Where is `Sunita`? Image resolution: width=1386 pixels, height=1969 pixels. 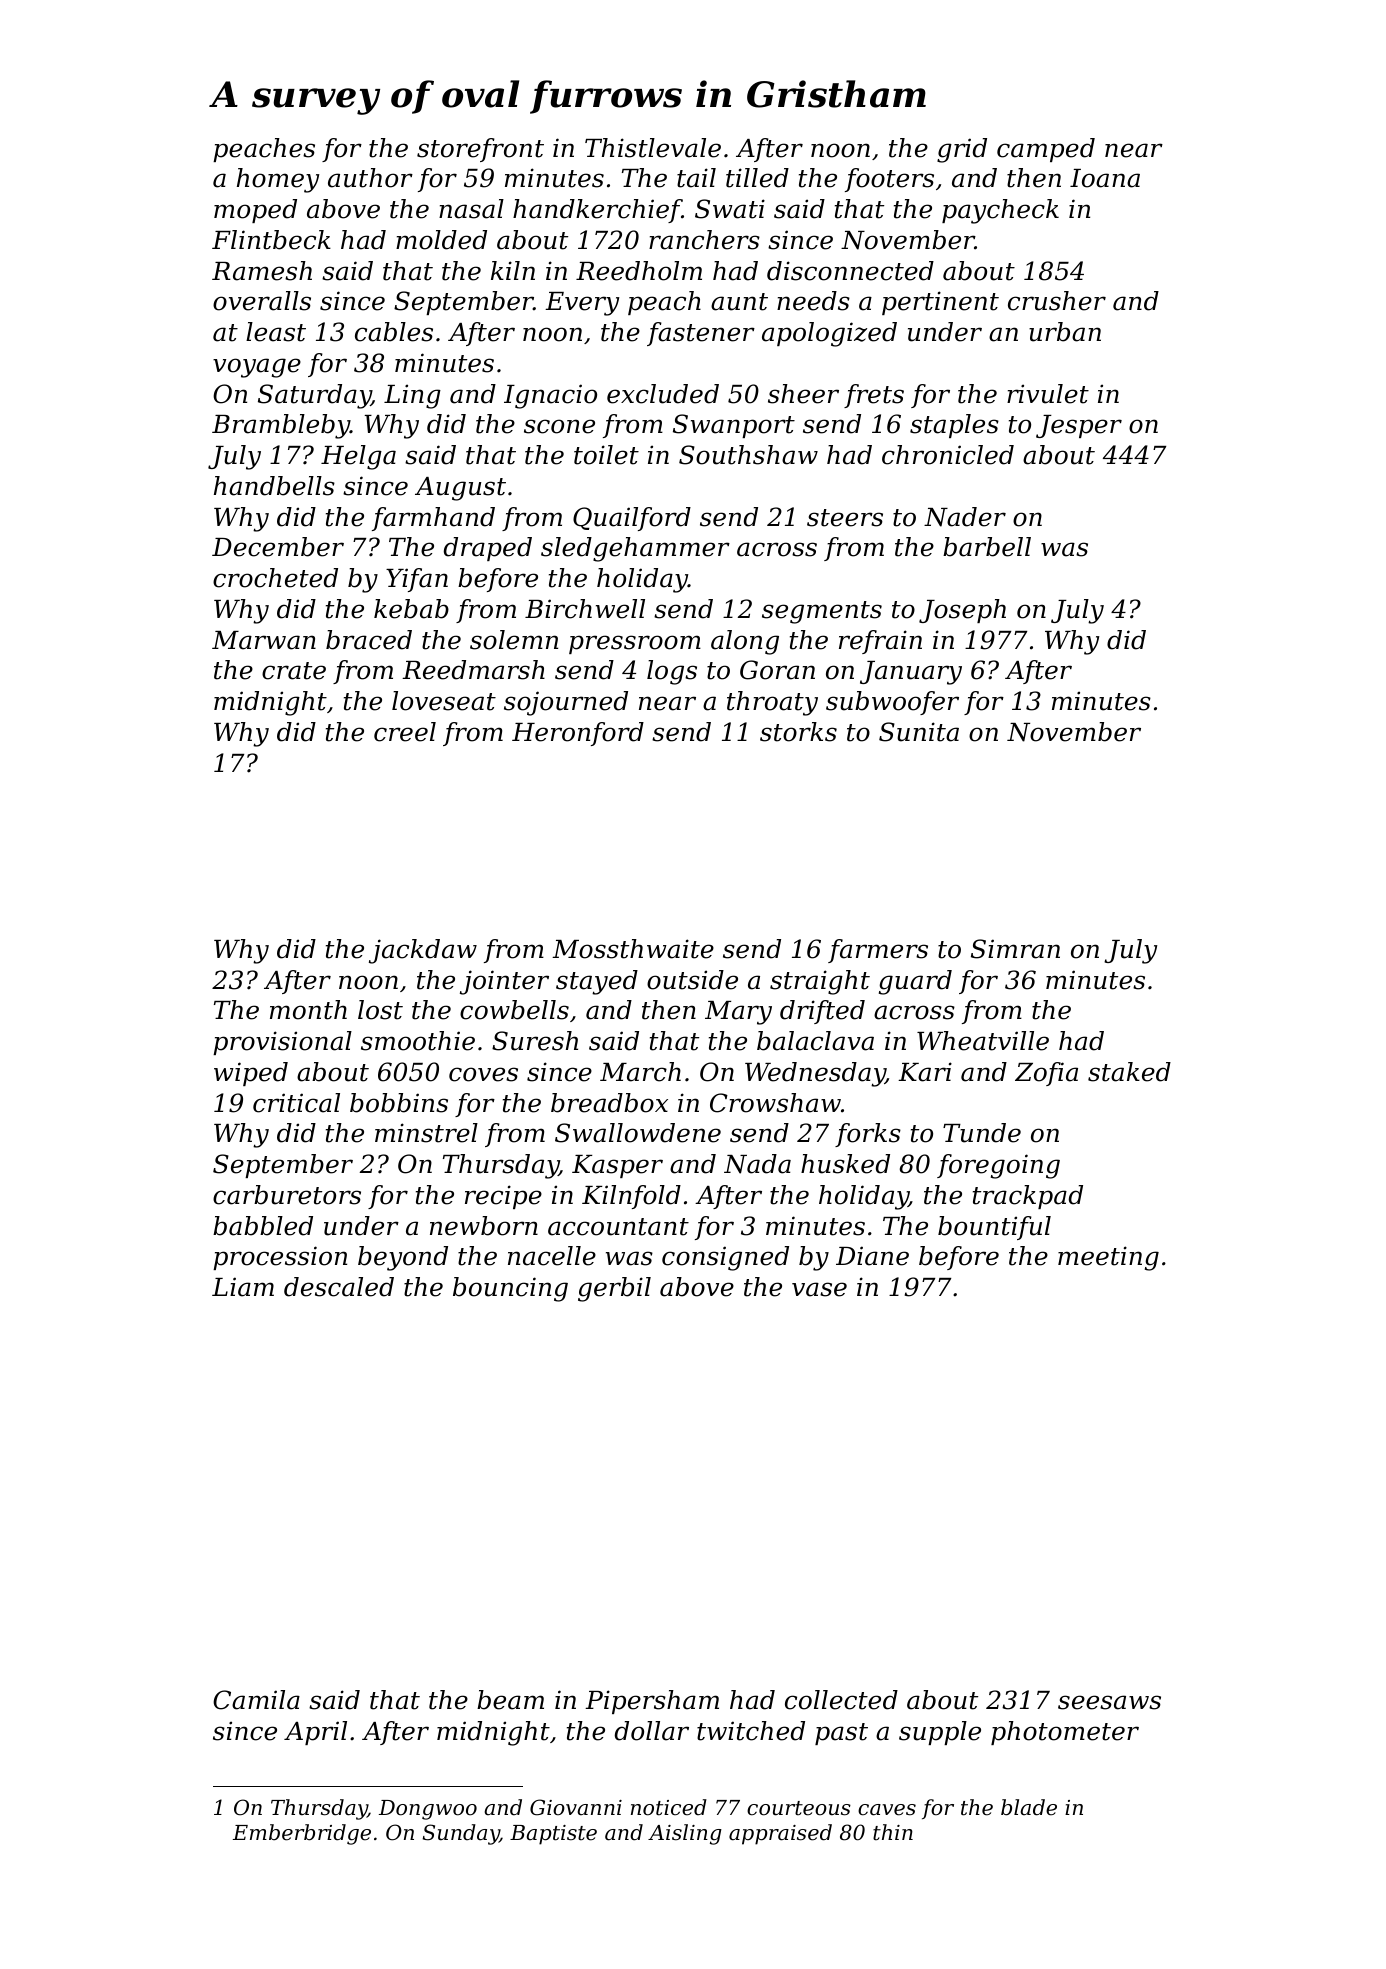 Sunita is located at coordinates (919, 732).
